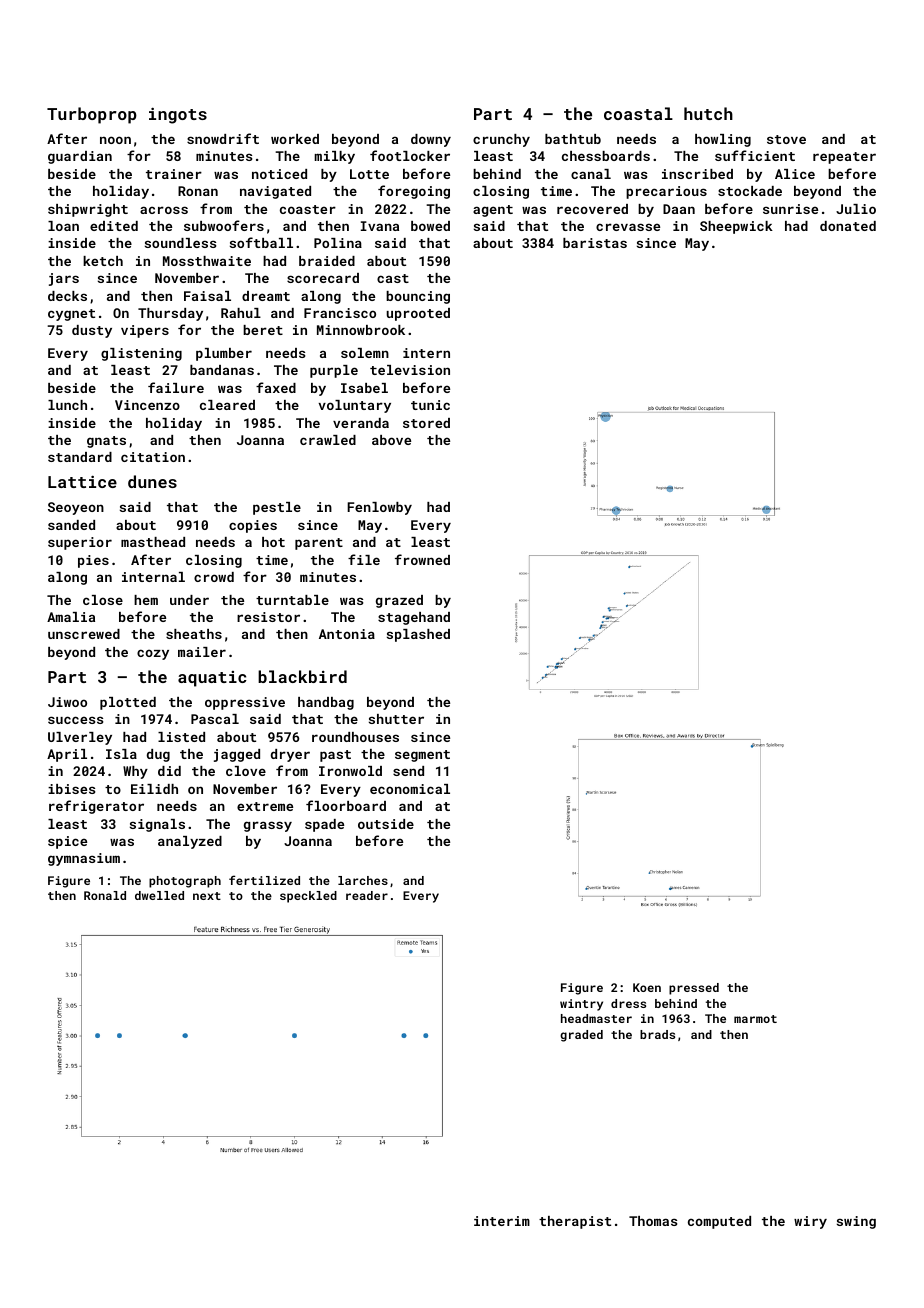 Image resolution: width=924 pixels, height=1308 pixels. Describe the element at coordinates (71, 315) in the screenshot. I see `cygnet` at that location.
